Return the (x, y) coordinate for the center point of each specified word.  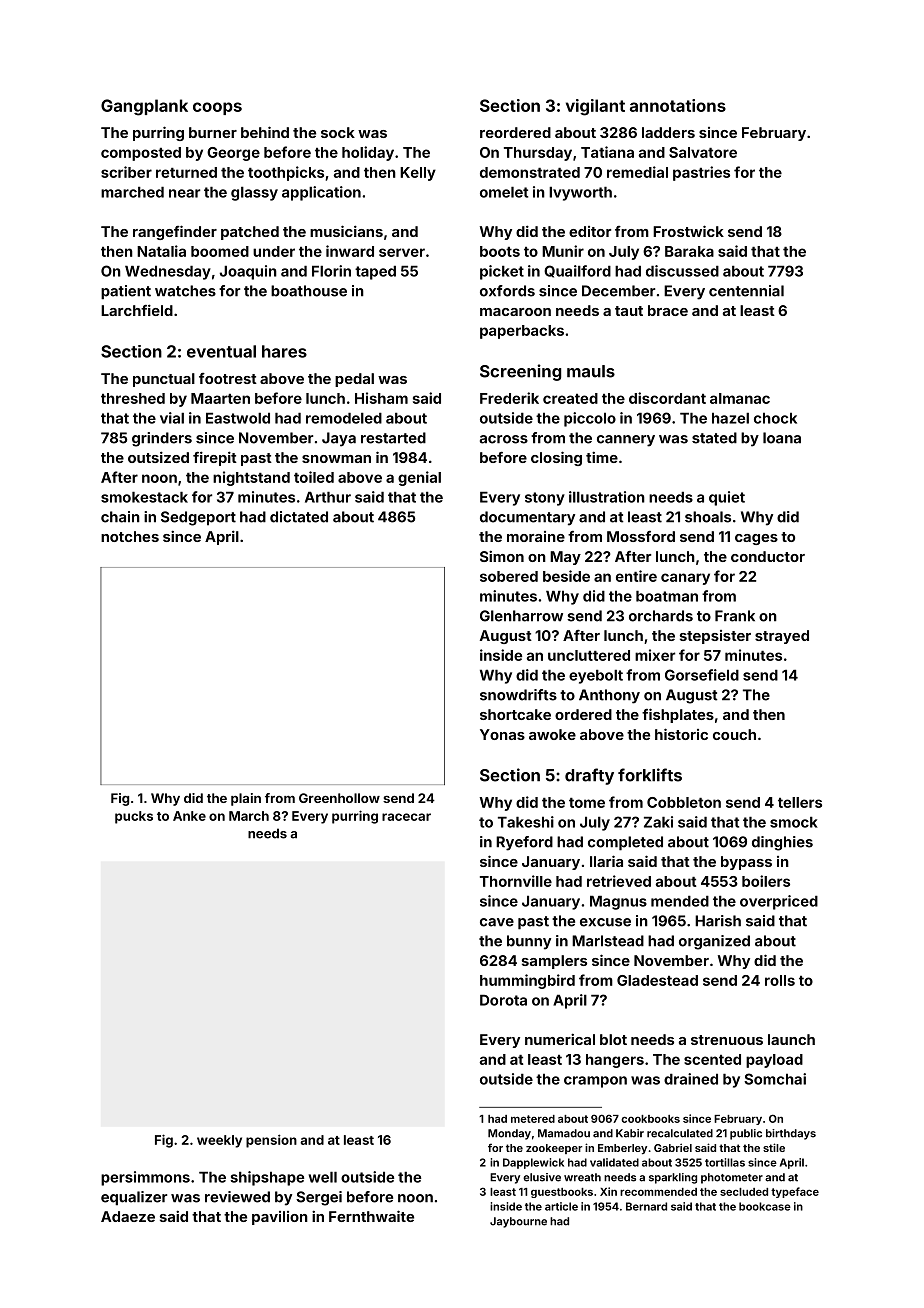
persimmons (145, 1178)
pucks (134, 817)
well (322, 1177)
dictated (299, 517)
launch (791, 1039)
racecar (406, 817)
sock (338, 132)
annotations (678, 105)
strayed (782, 637)
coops (217, 108)
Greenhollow (339, 798)
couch (734, 734)
